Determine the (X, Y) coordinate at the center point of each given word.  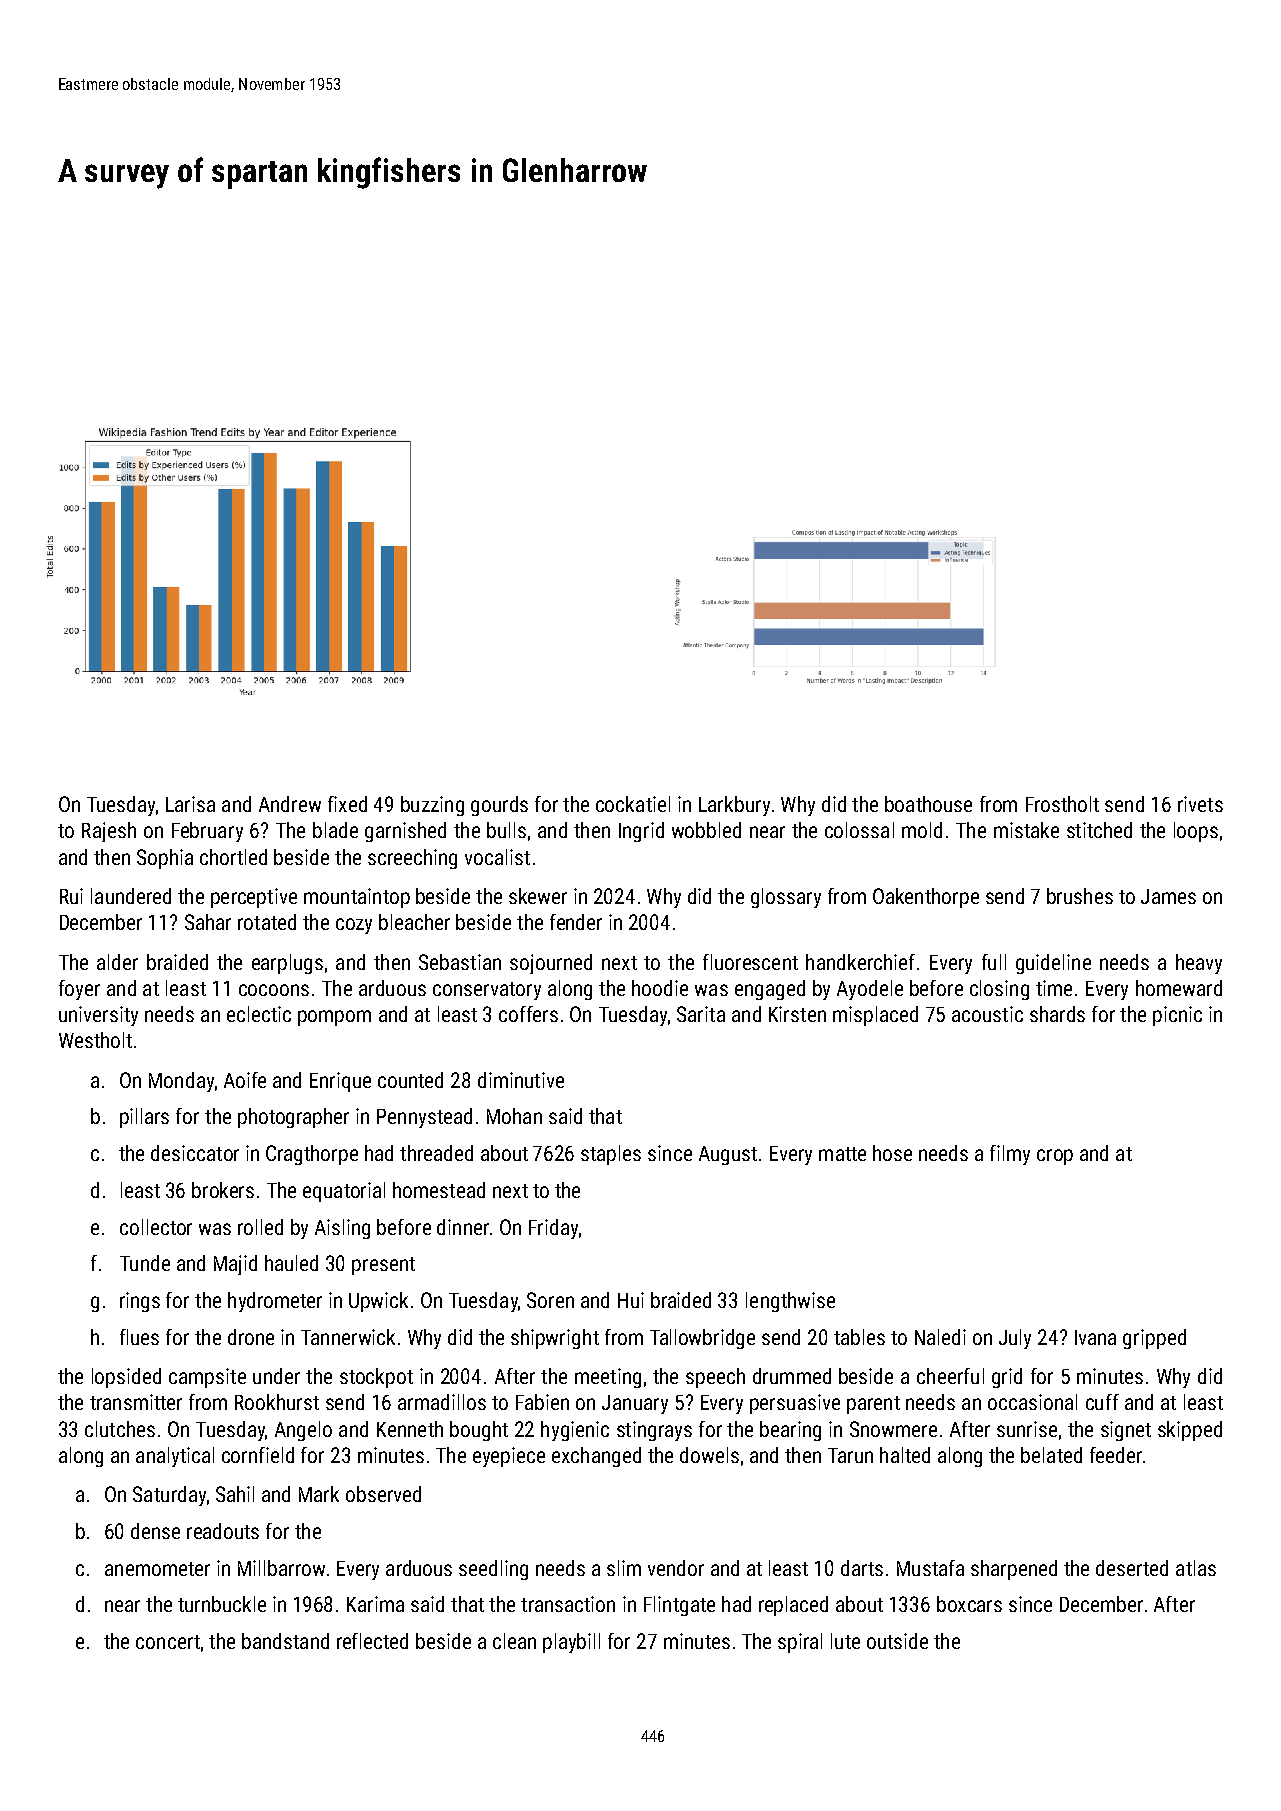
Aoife (245, 1080)
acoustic (987, 1014)
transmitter (136, 1402)
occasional (1032, 1402)
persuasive (795, 1404)
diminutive (521, 1080)
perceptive (254, 898)
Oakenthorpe (926, 898)
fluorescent (750, 962)
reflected (372, 1641)
